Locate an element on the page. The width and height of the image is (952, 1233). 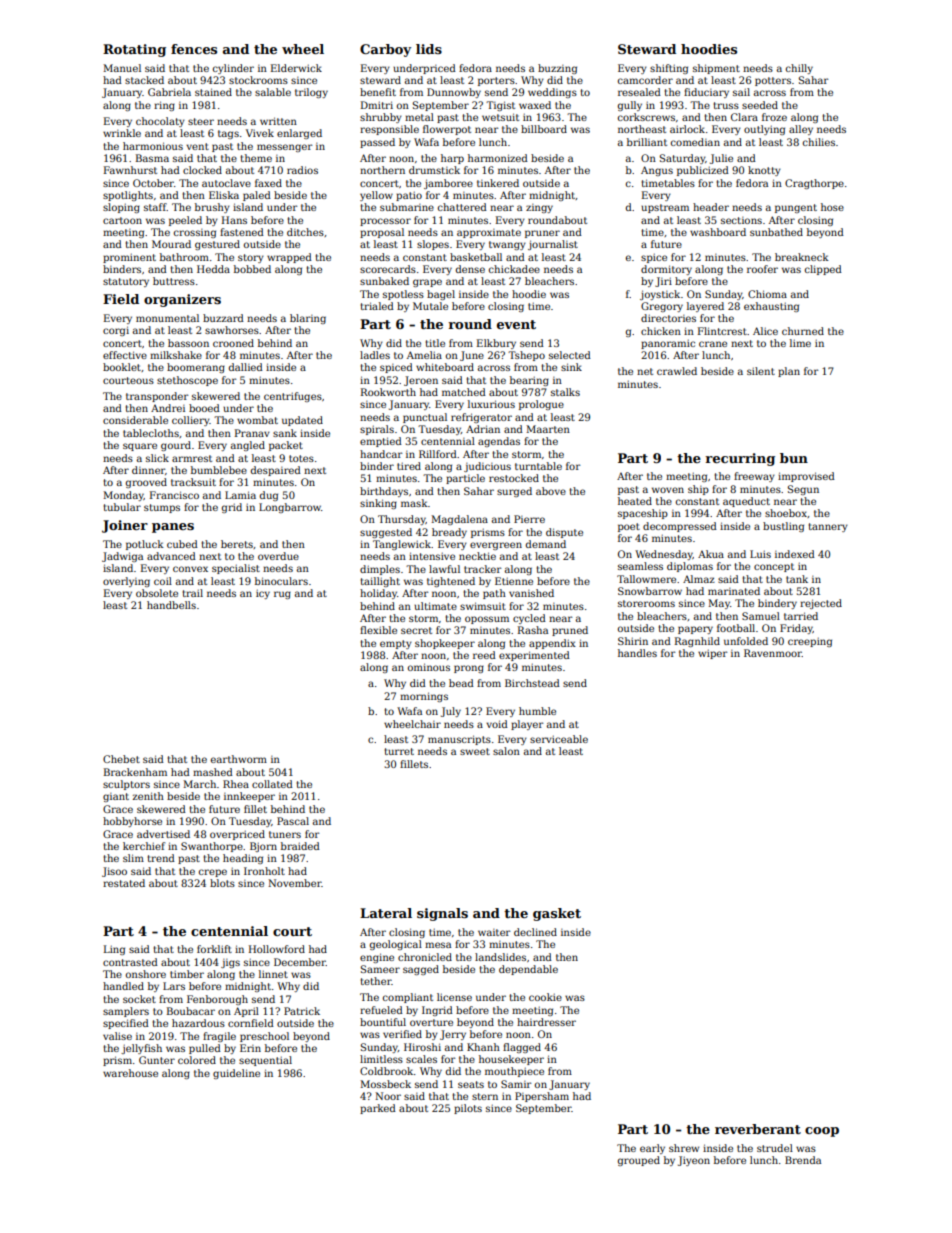
Hollowford is located at coordinates (277, 949).
